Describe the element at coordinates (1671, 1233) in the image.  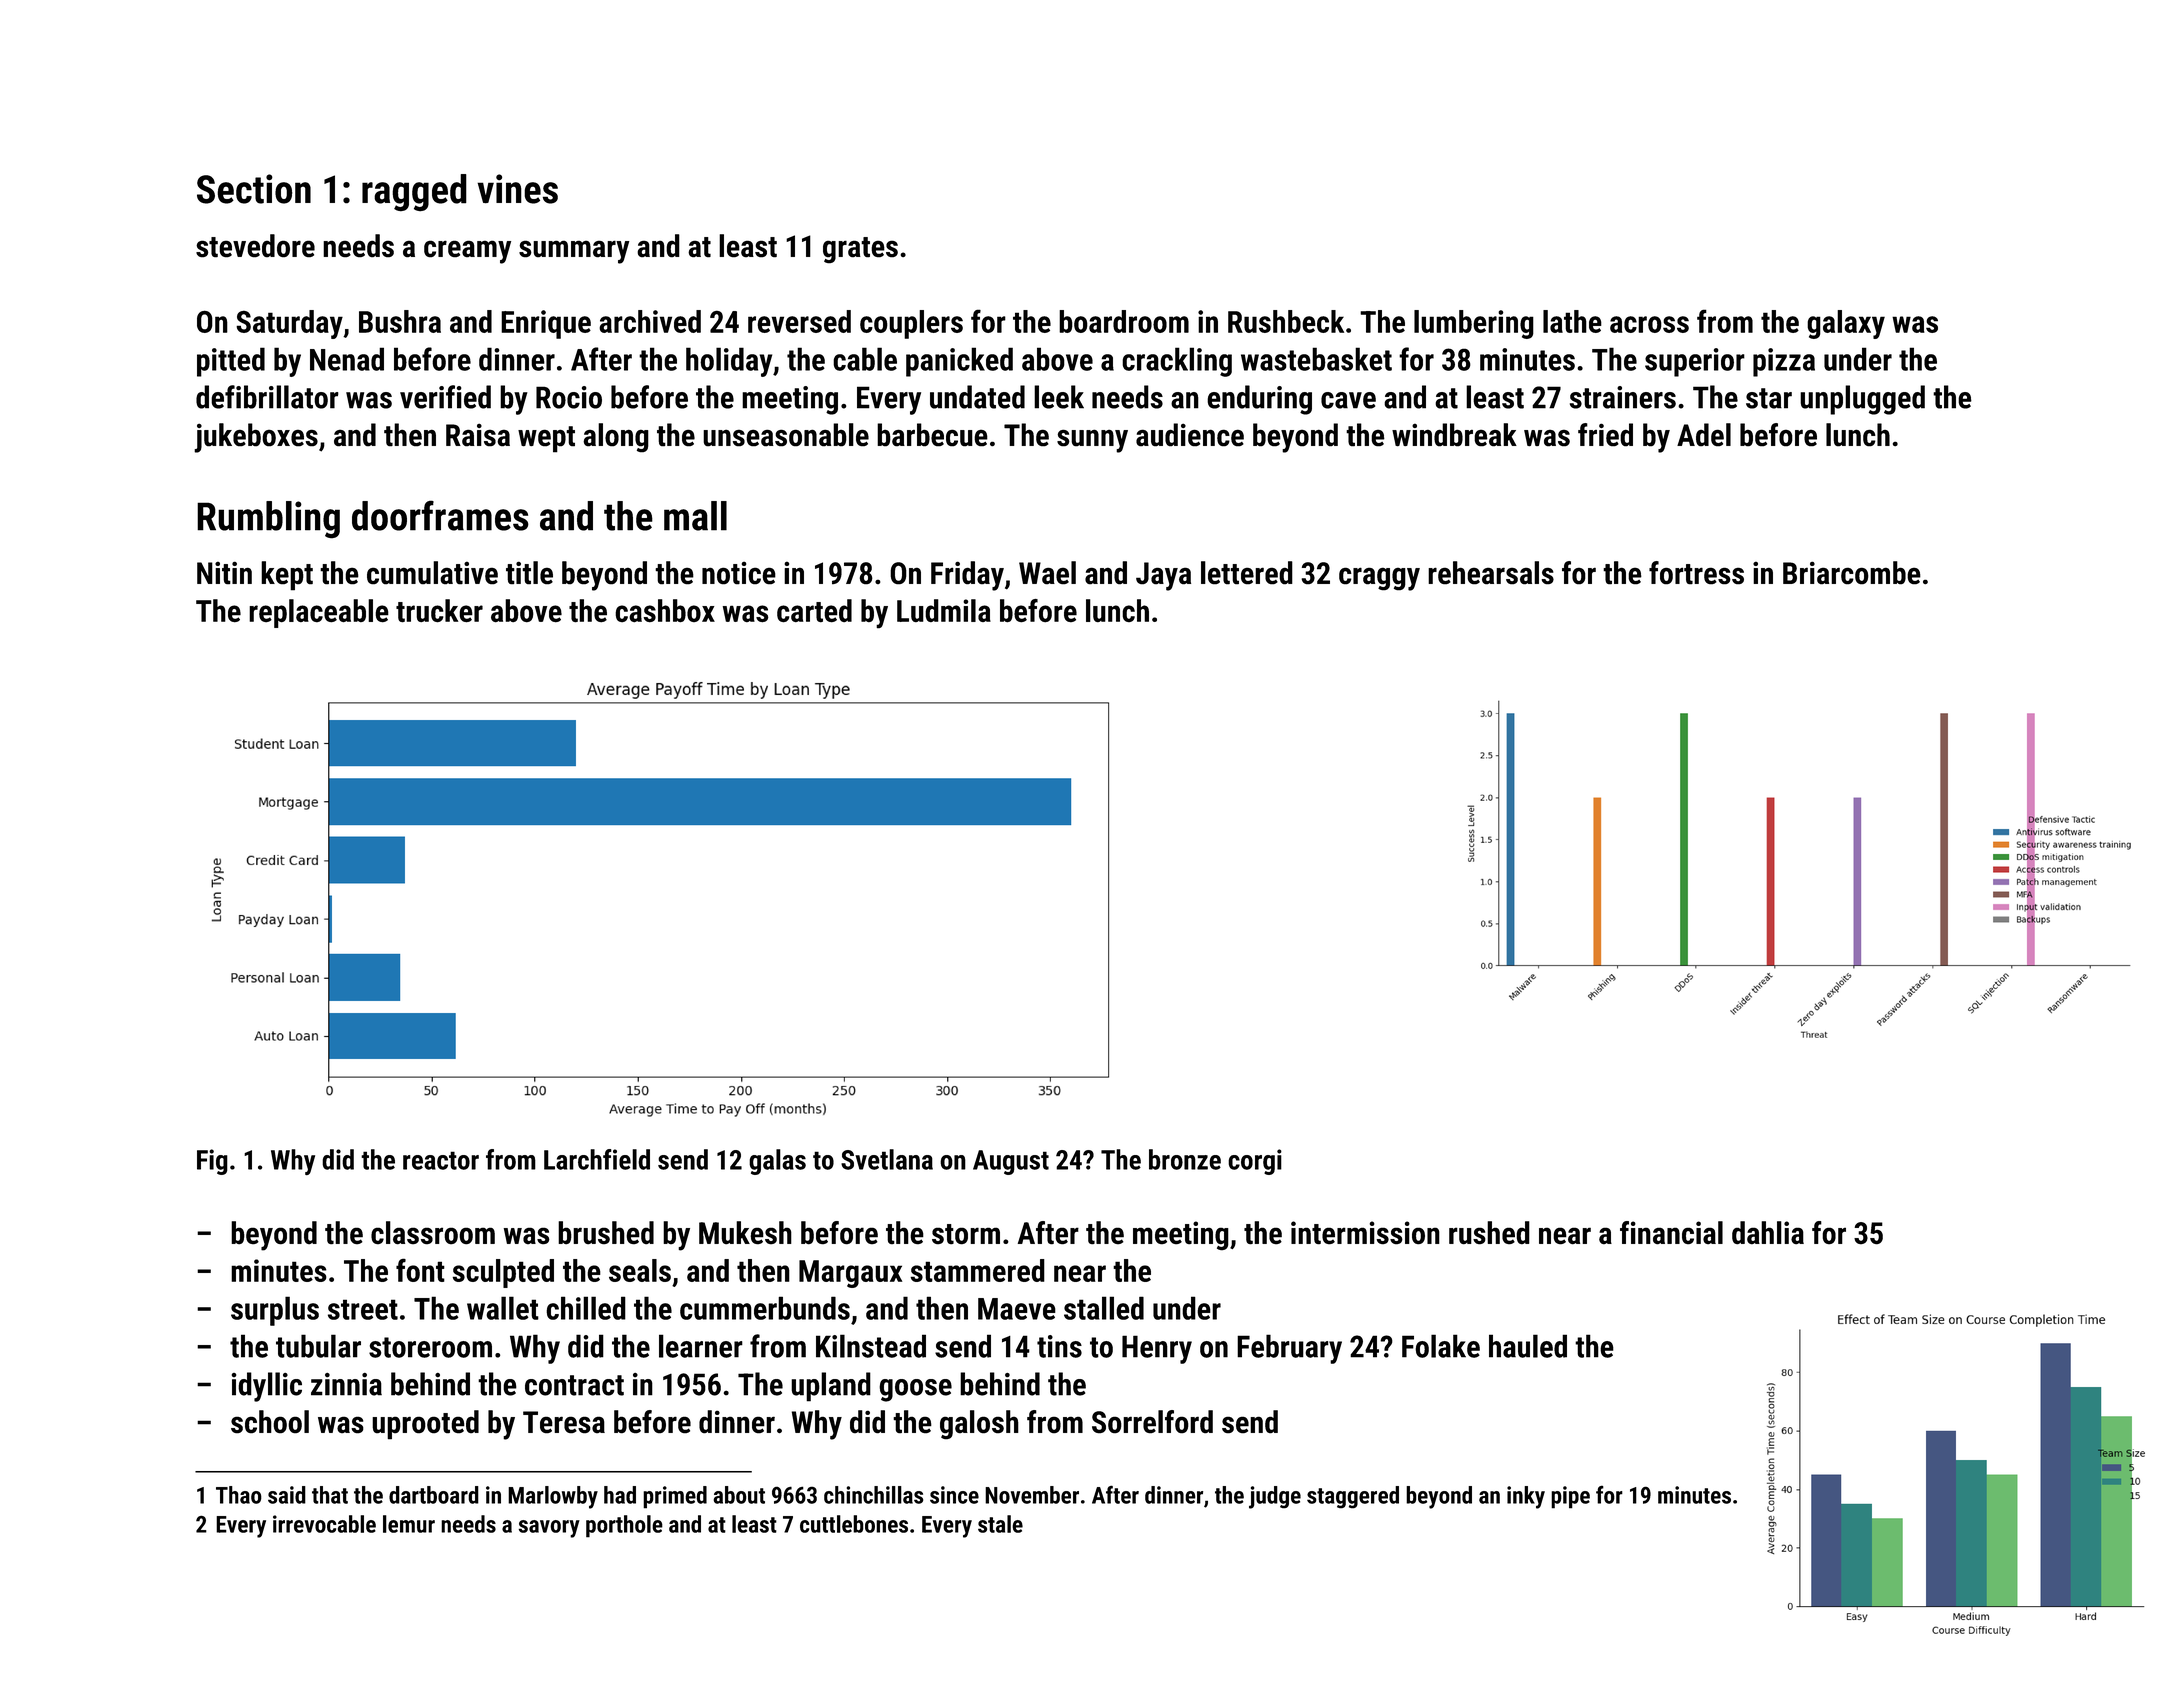
I see `financial` at that location.
